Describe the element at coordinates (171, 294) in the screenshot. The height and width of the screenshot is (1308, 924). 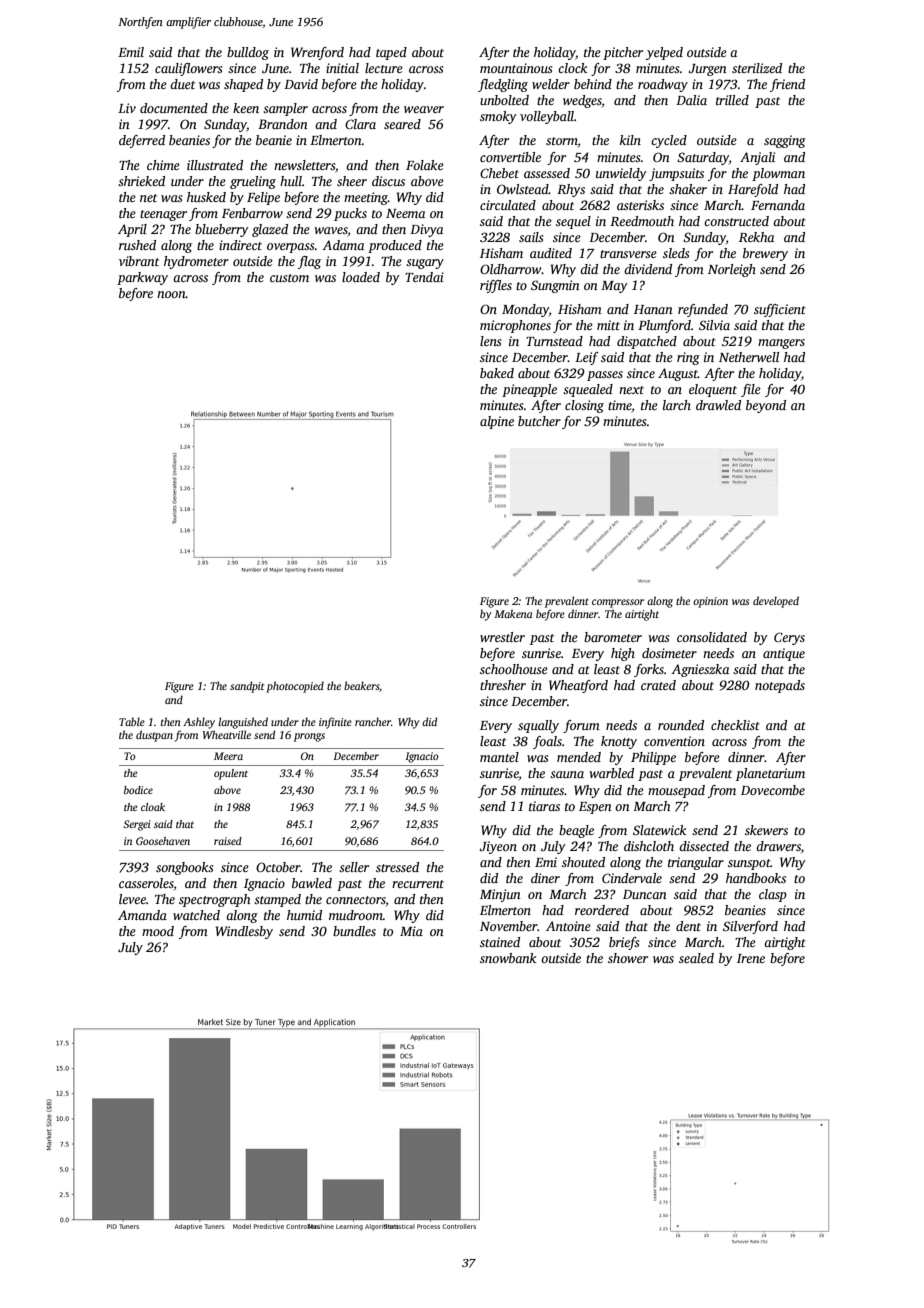
I see `noon` at that location.
